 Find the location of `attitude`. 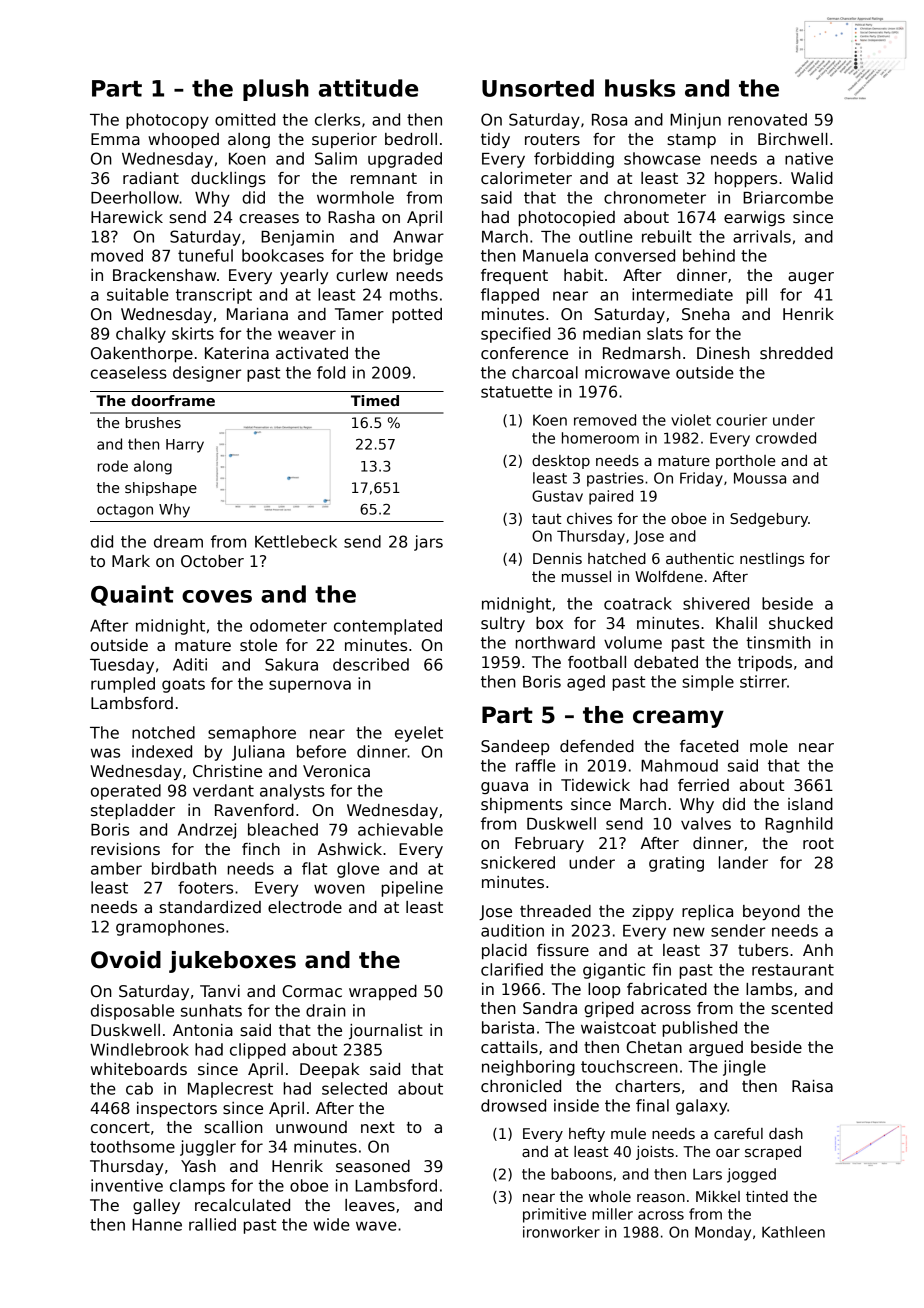

attitude is located at coordinates (368, 88).
